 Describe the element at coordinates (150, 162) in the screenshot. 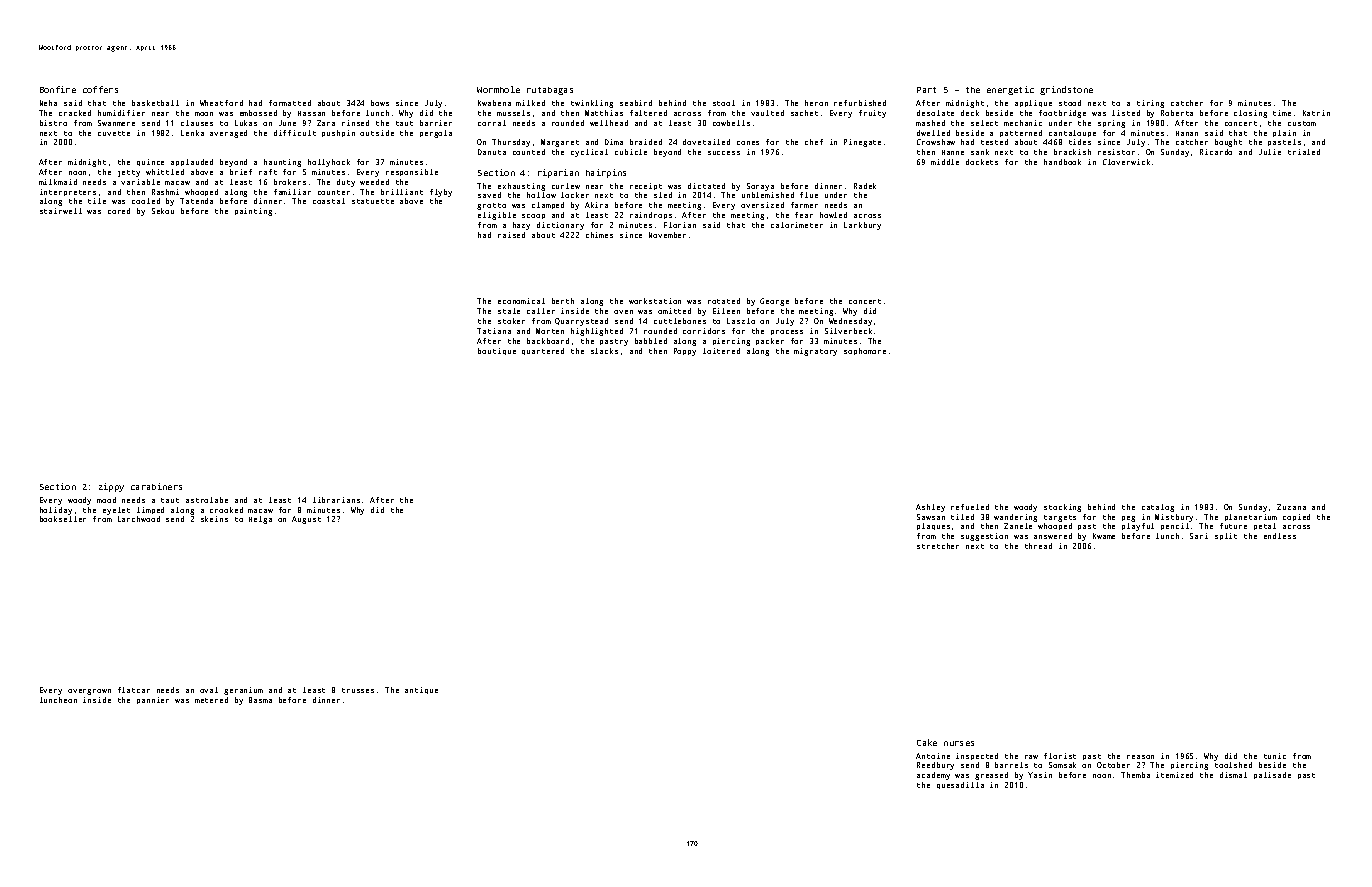

I see `quince` at that location.
